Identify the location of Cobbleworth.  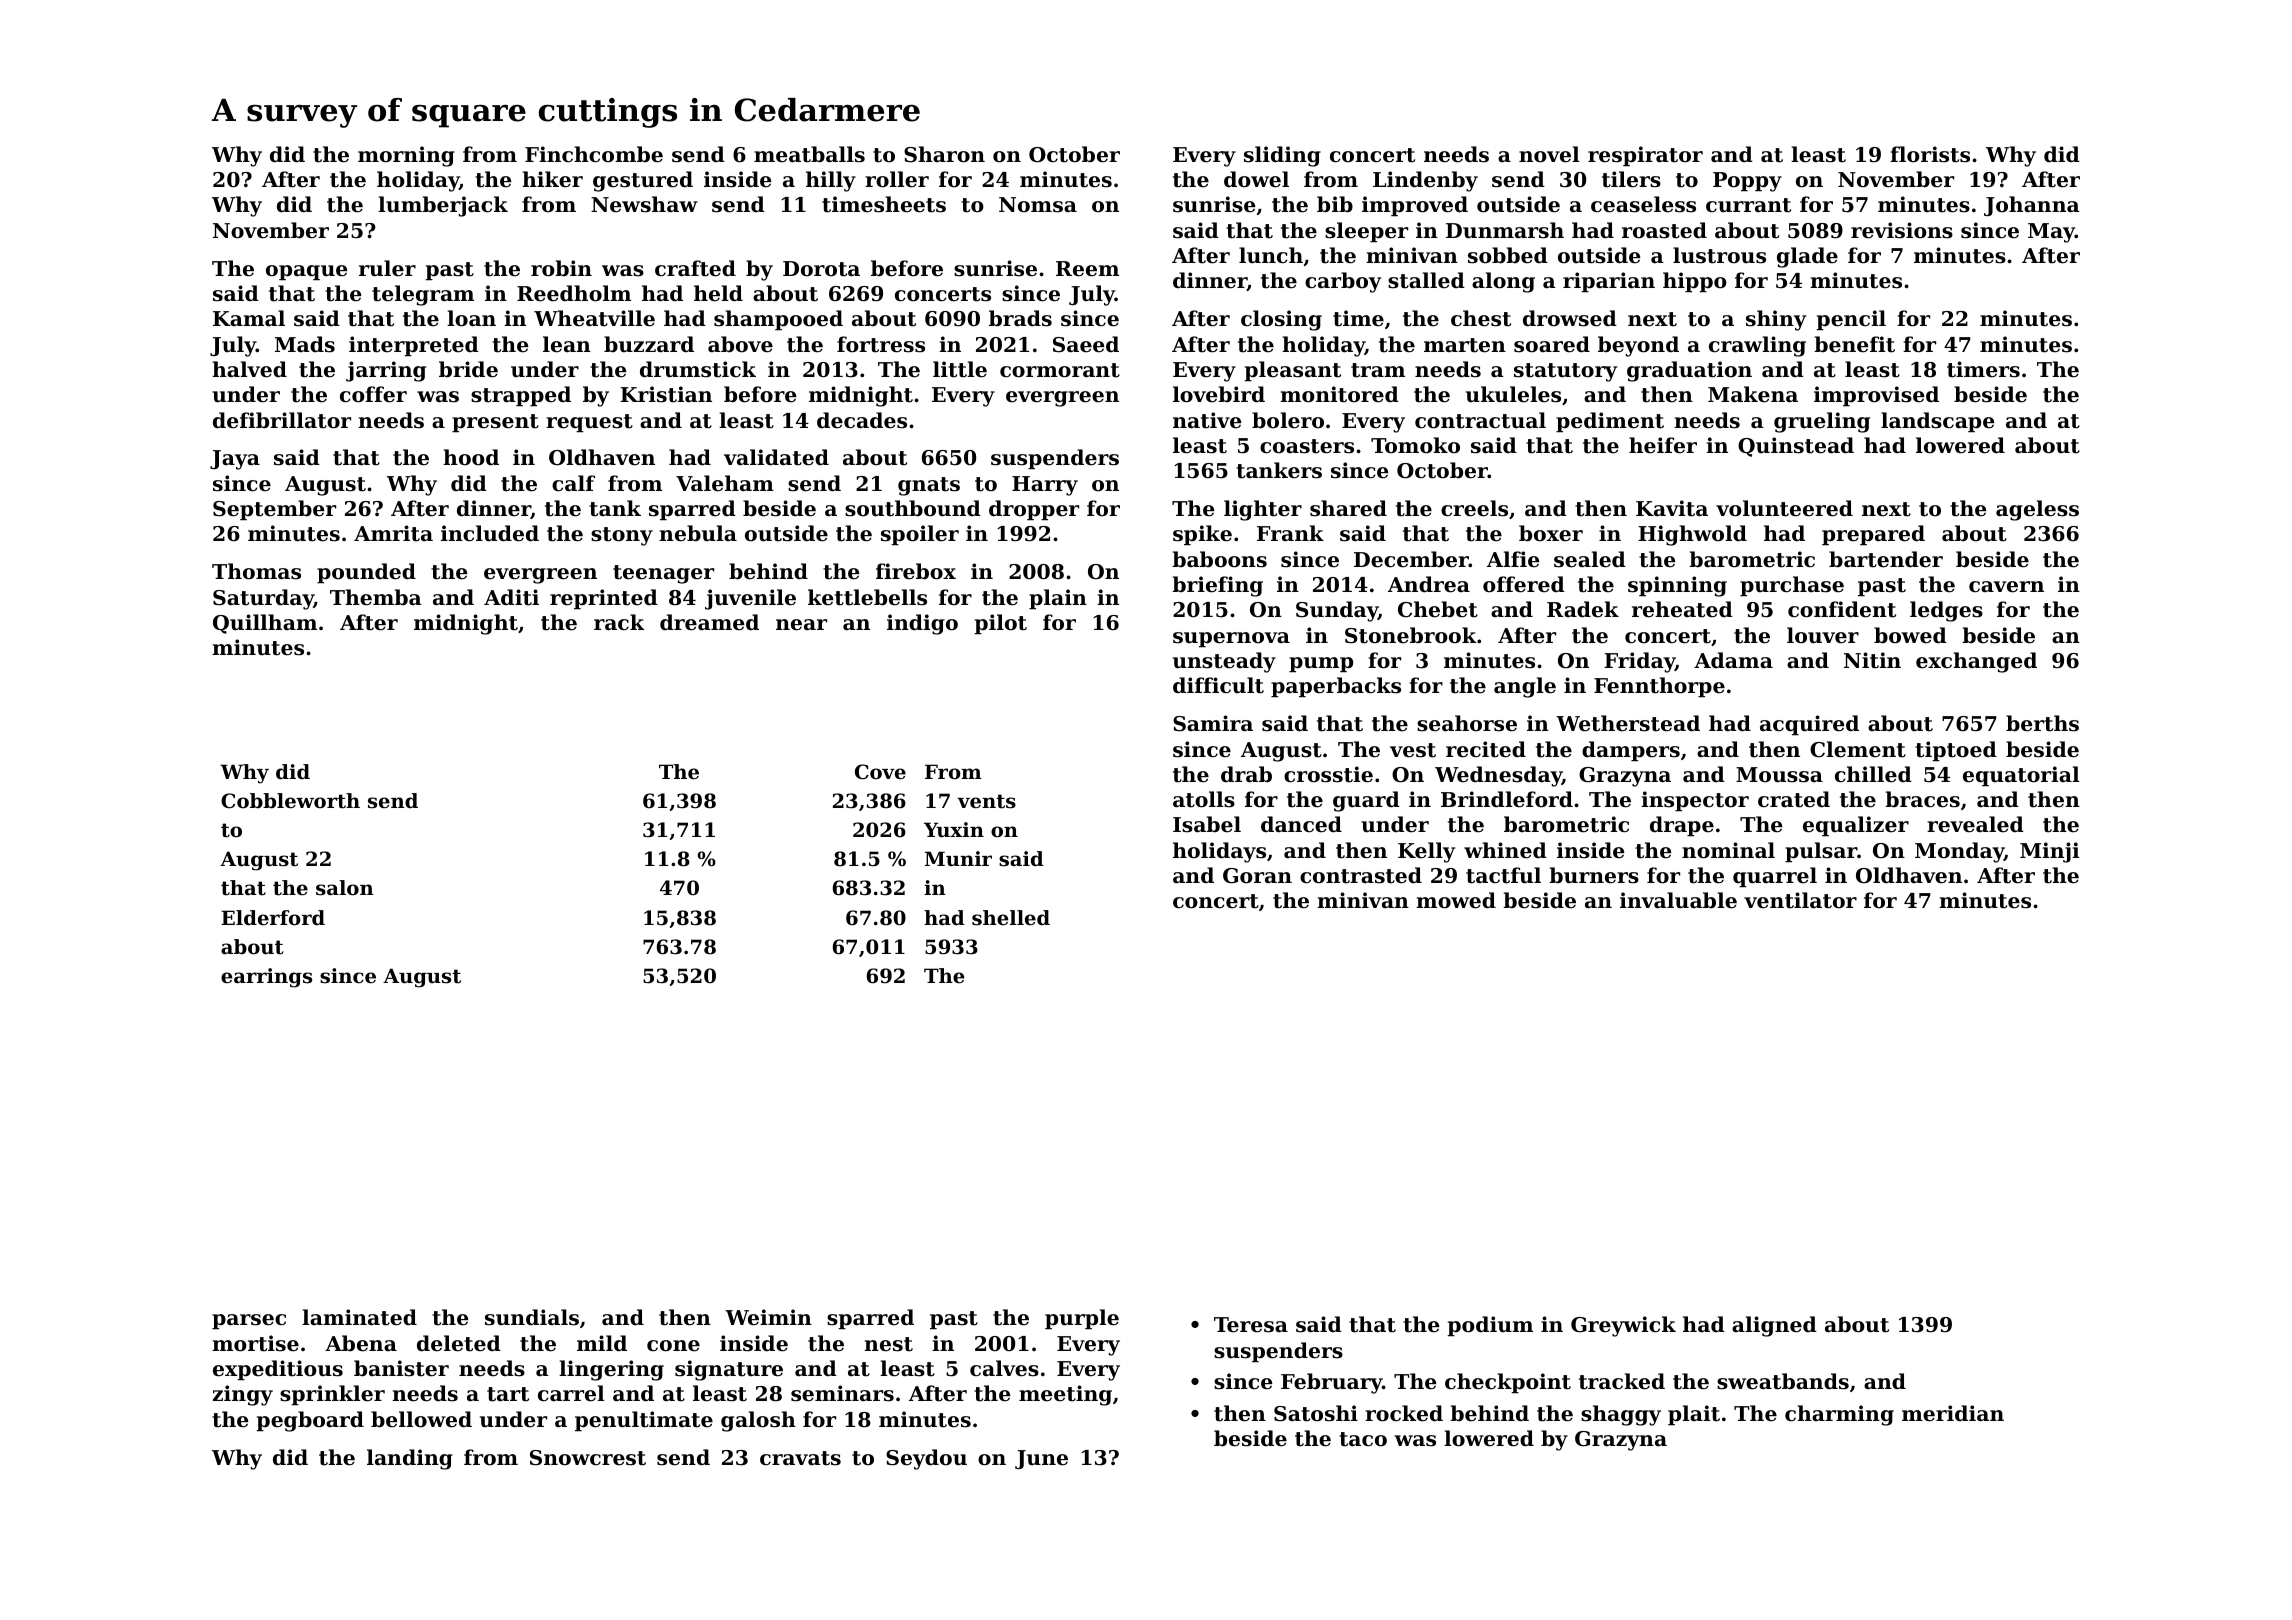
(290, 801).
